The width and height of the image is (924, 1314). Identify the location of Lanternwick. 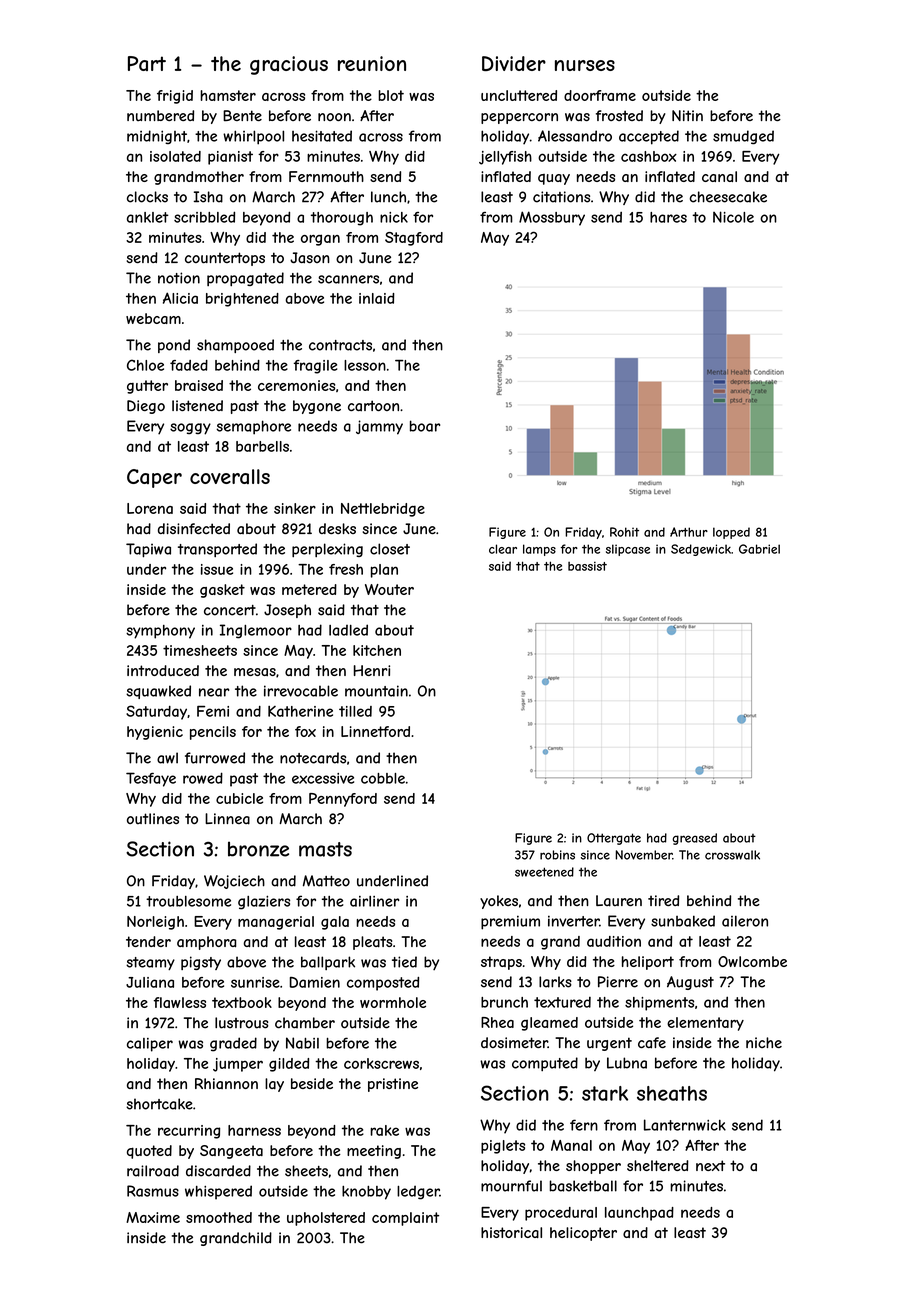
(685, 1125).
